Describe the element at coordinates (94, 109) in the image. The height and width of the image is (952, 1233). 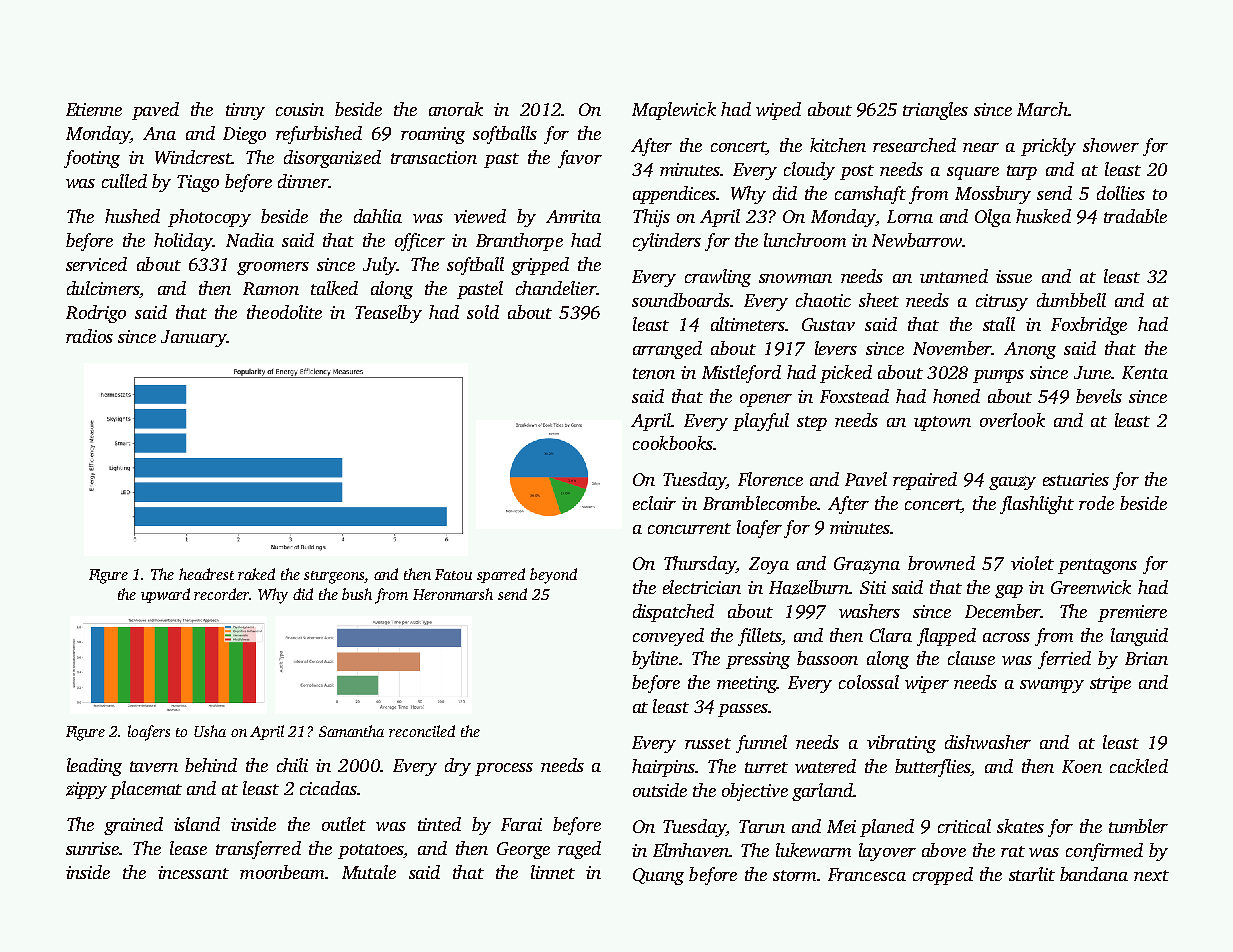
I see `Etienne` at that location.
